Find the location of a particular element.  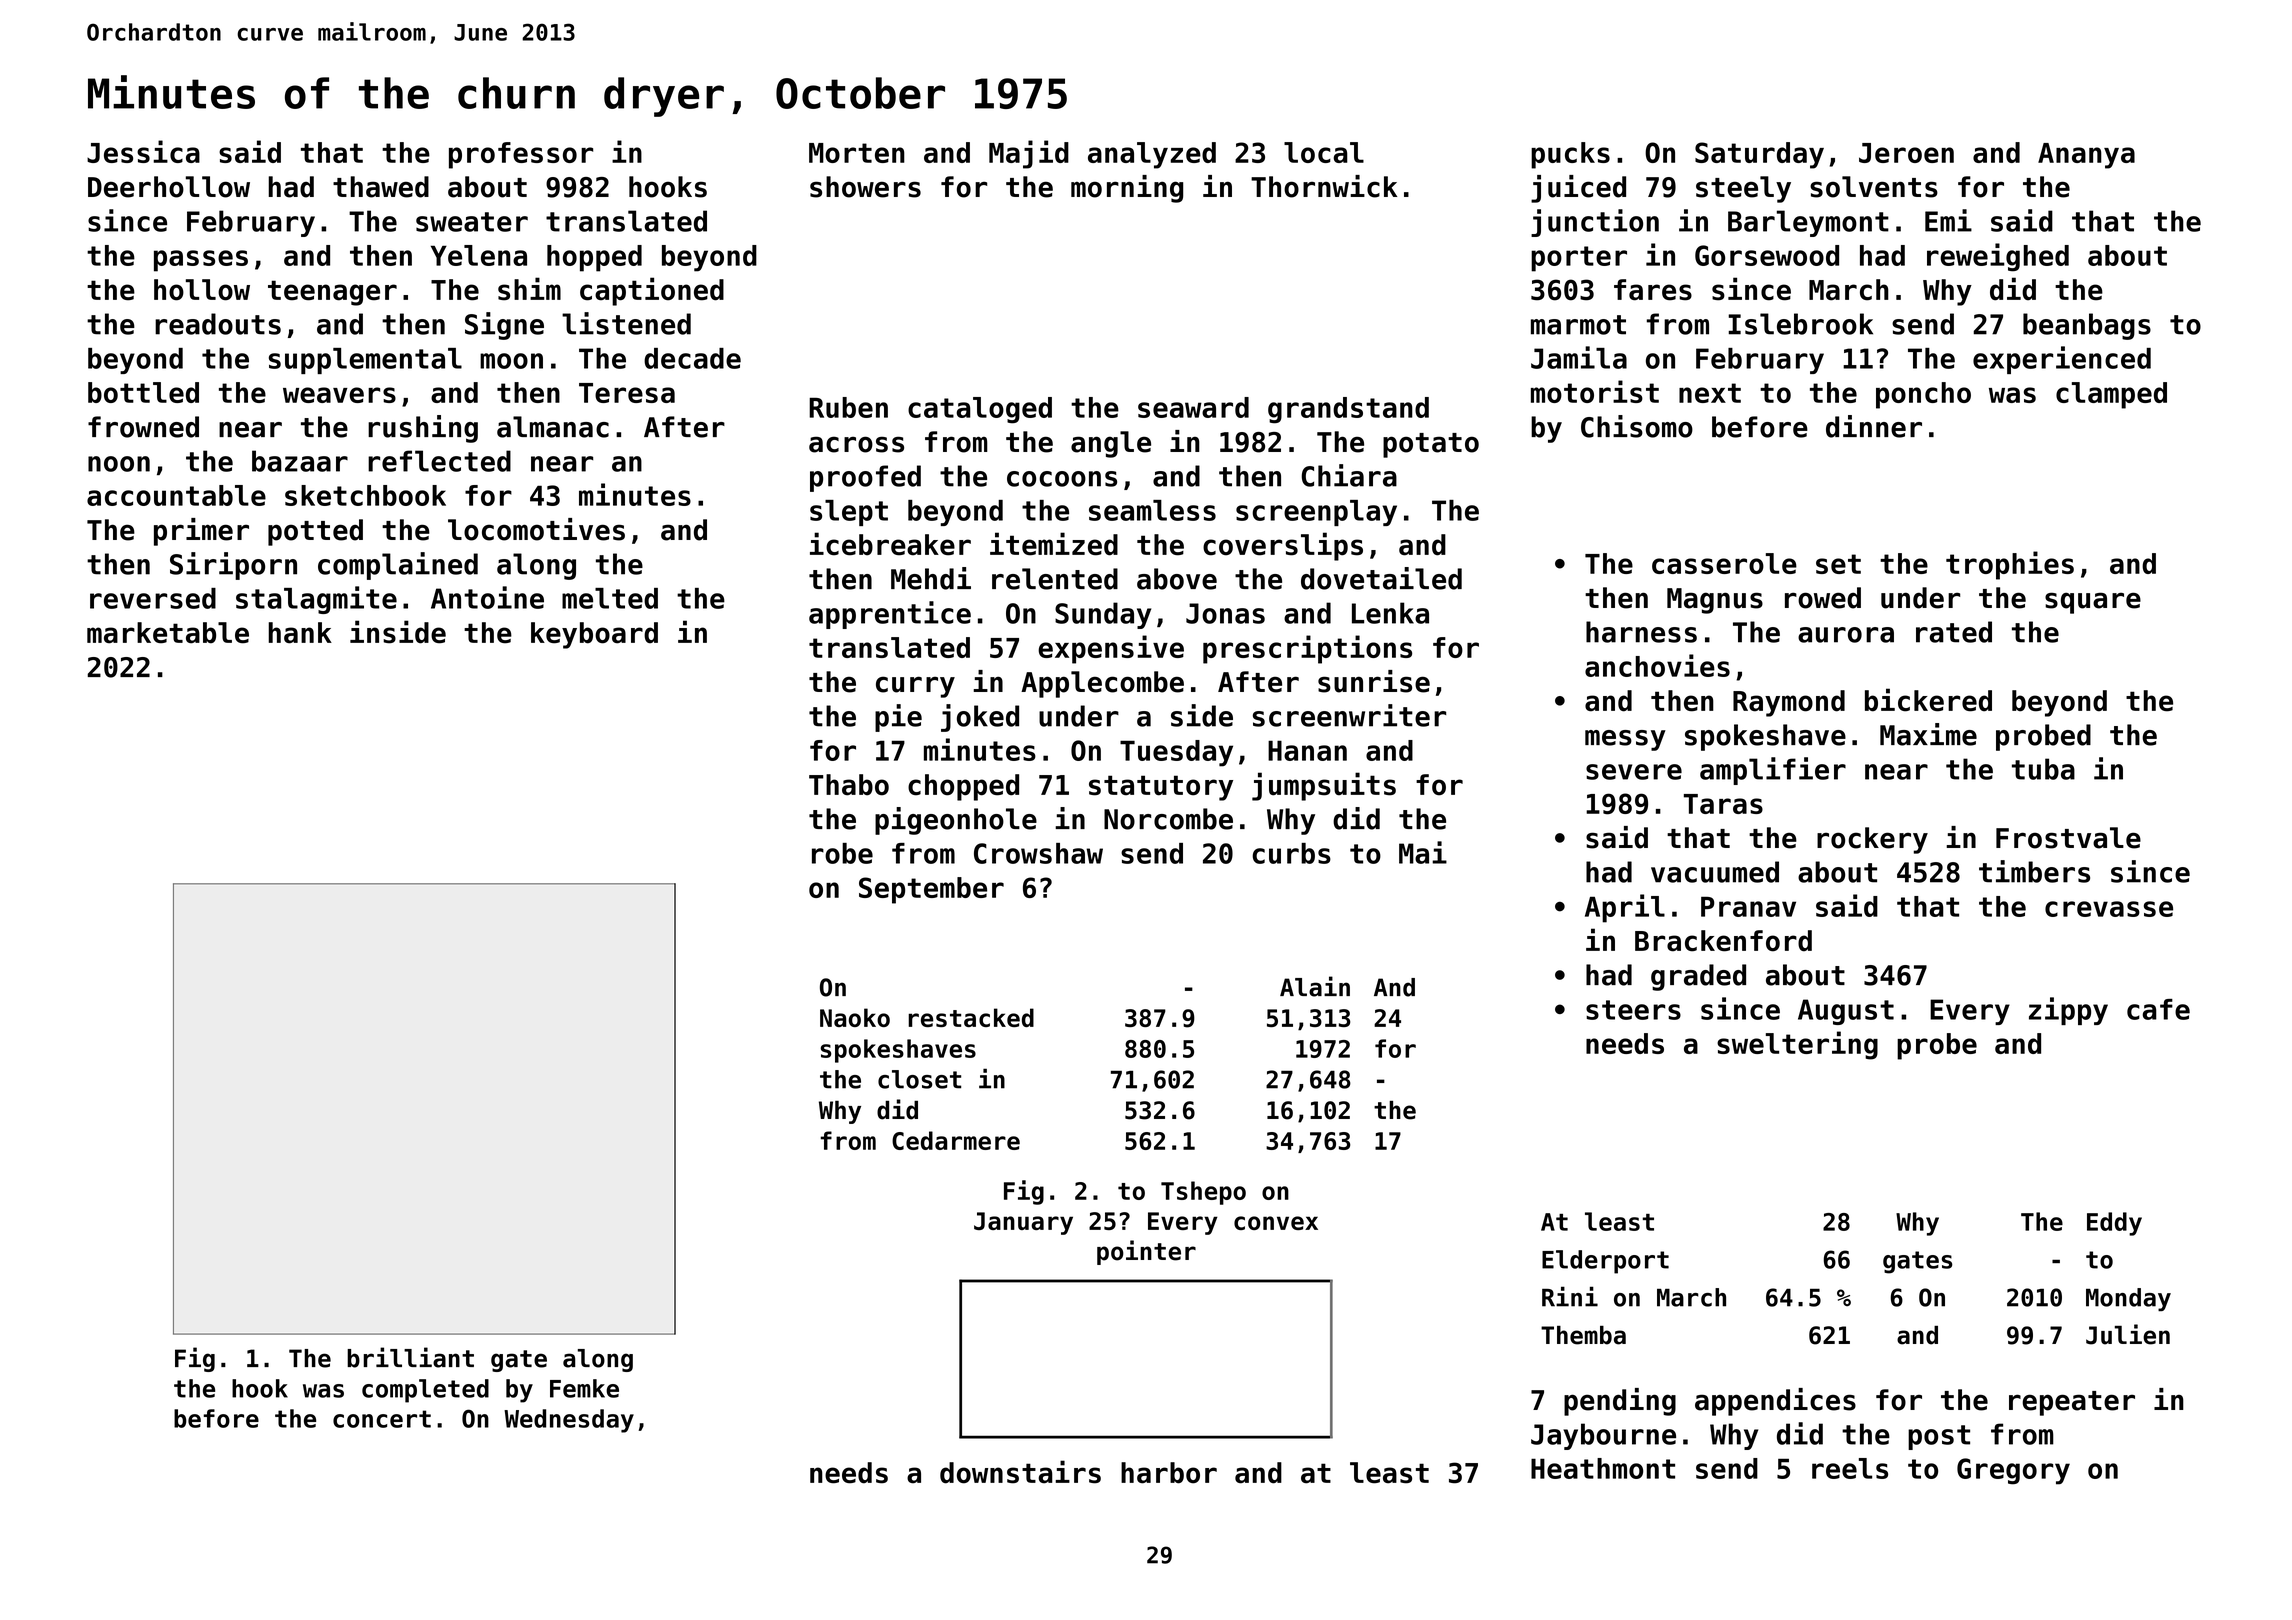

Ananya is located at coordinates (2086, 156).
